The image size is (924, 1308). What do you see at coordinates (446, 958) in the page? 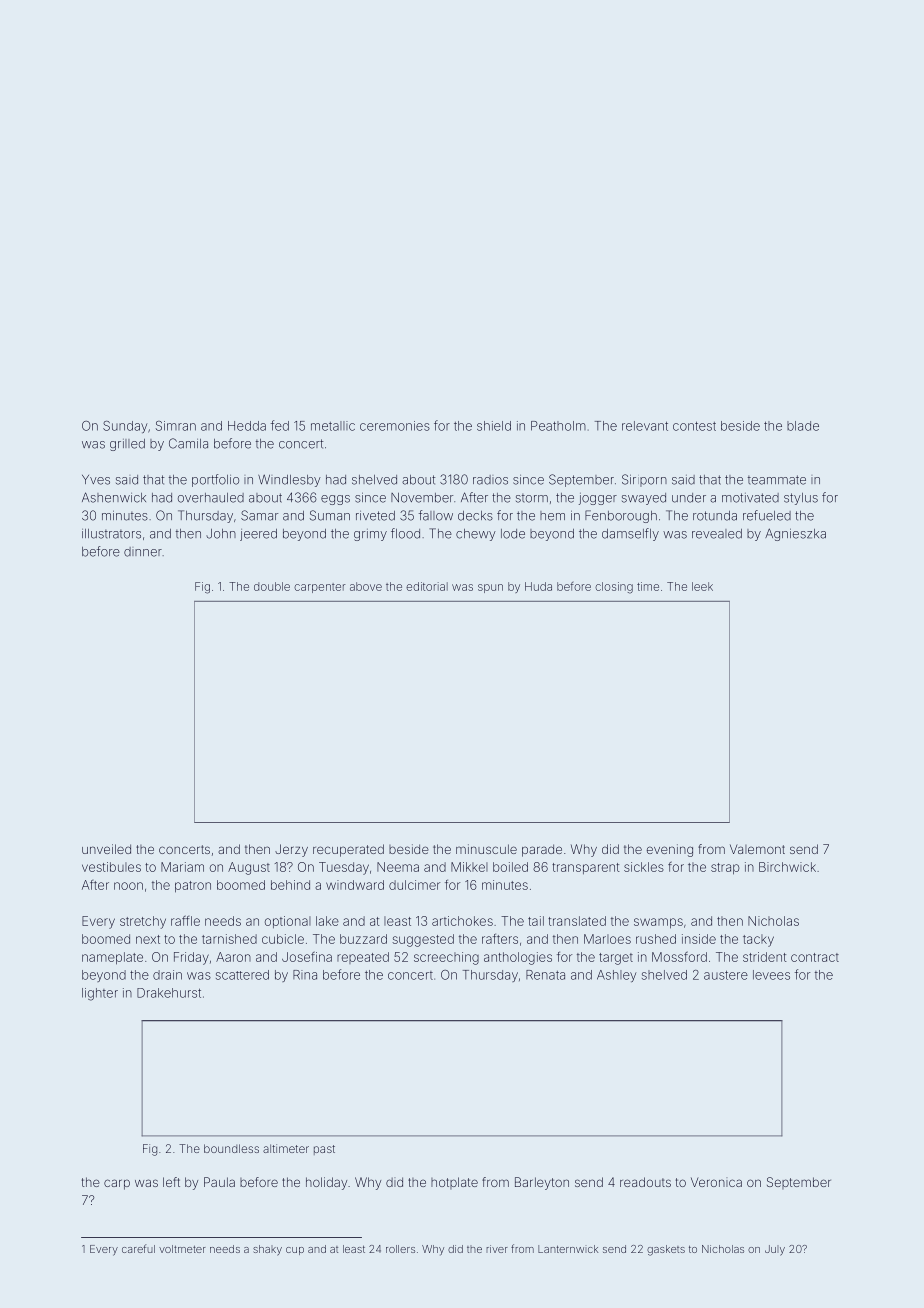
I see `screeching` at bounding box center [446, 958].
